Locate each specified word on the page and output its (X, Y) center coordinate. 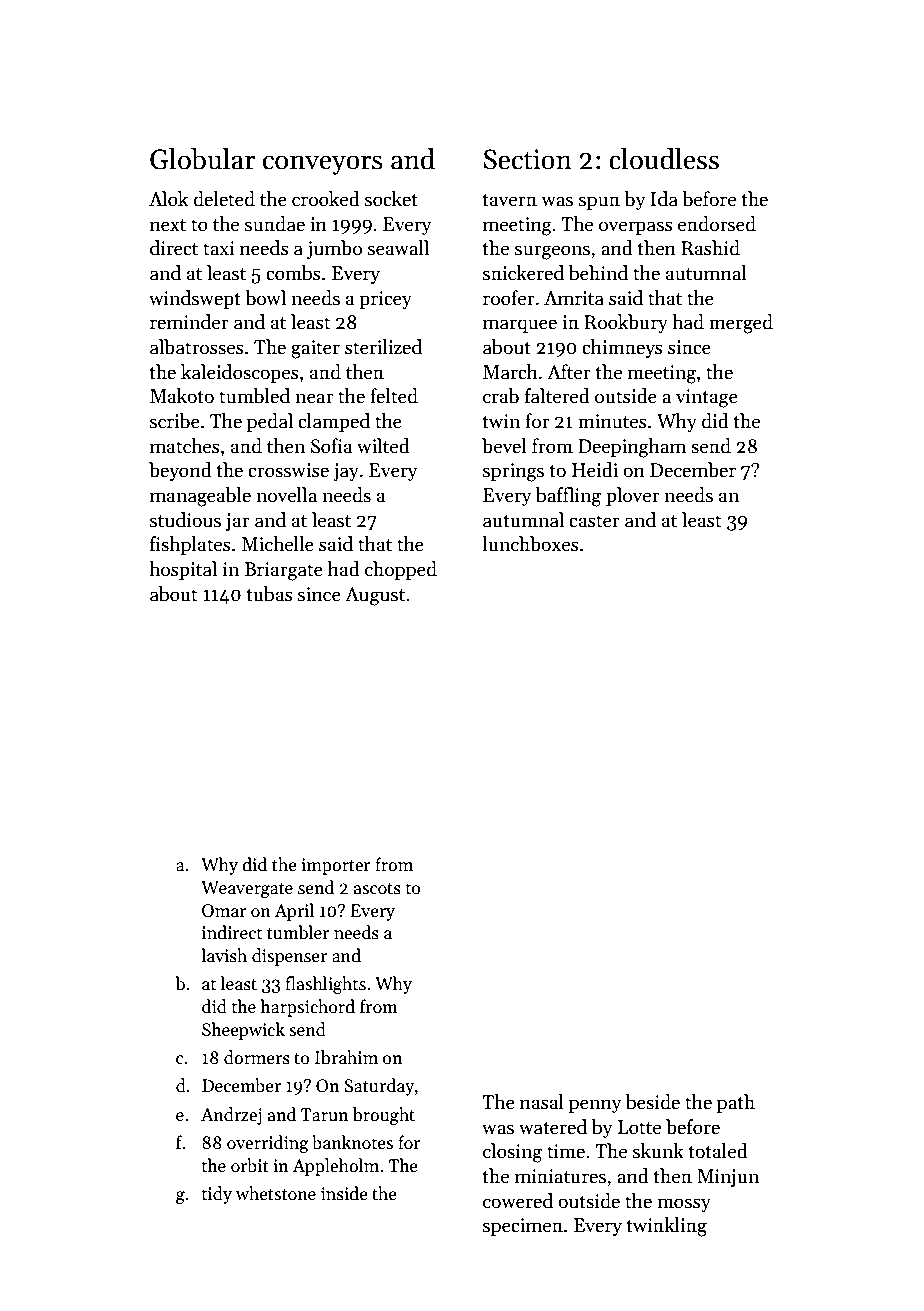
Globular (203, 159)
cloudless (664, 159)
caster (594, 521)
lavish (224, 955)
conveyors (323, 165)
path (736, 1103)
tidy (217, 1195)
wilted (383, 446)
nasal (542, 1102)
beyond (180, 471)
